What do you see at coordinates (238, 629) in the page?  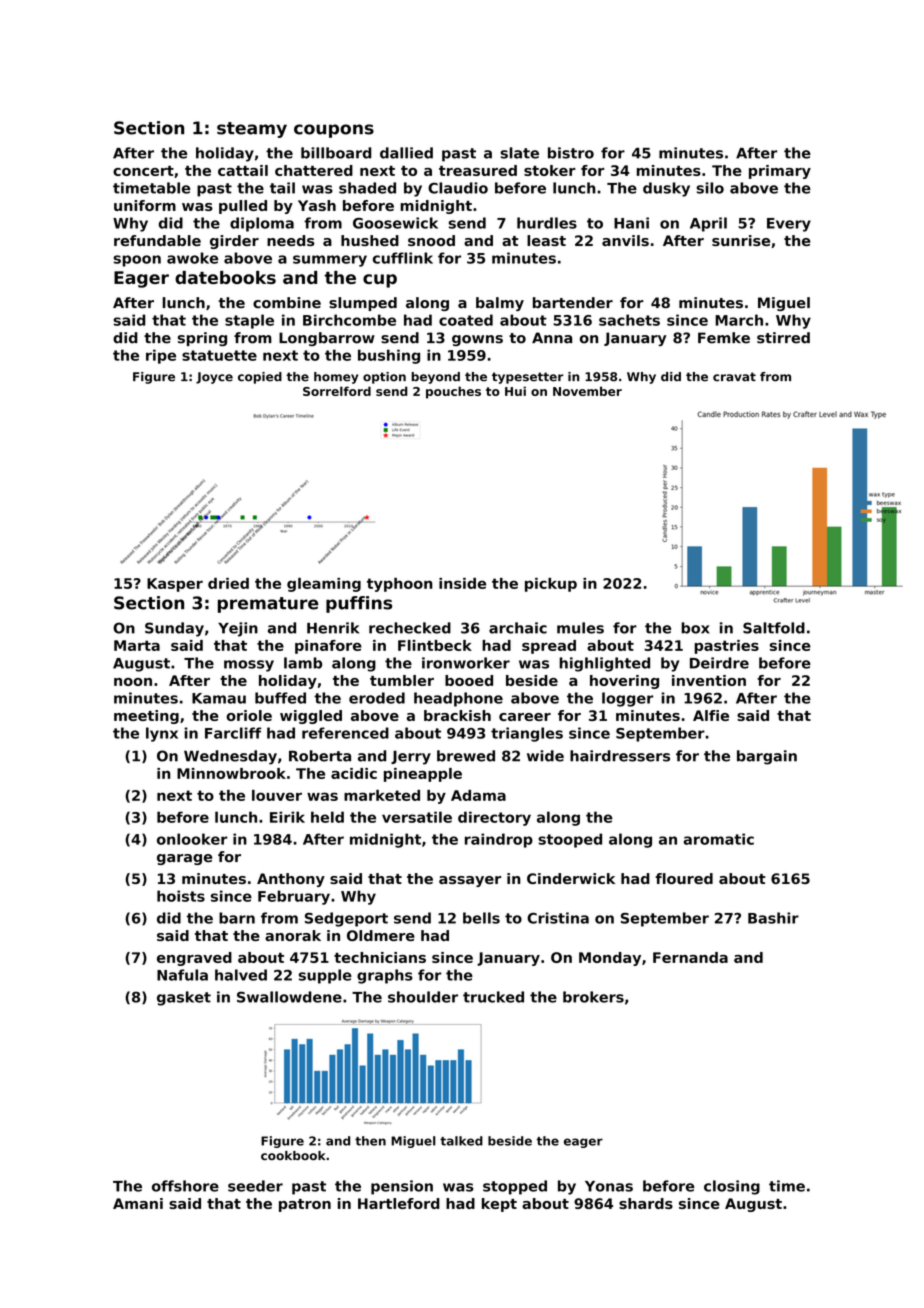 I see `Yejin` at bounding box center [238, 629].
